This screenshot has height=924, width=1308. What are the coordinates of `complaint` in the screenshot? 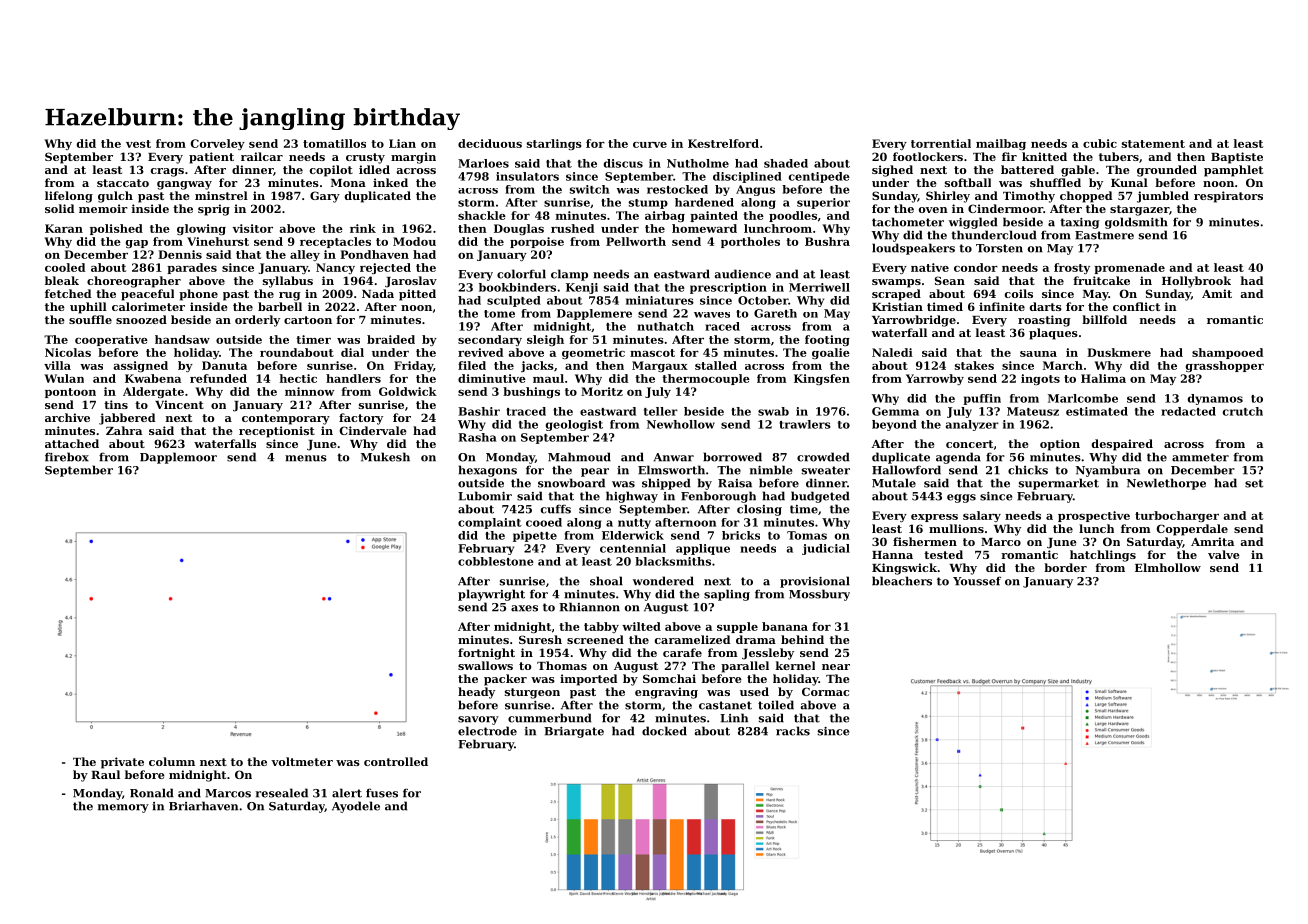 It's located at (490, 523).
